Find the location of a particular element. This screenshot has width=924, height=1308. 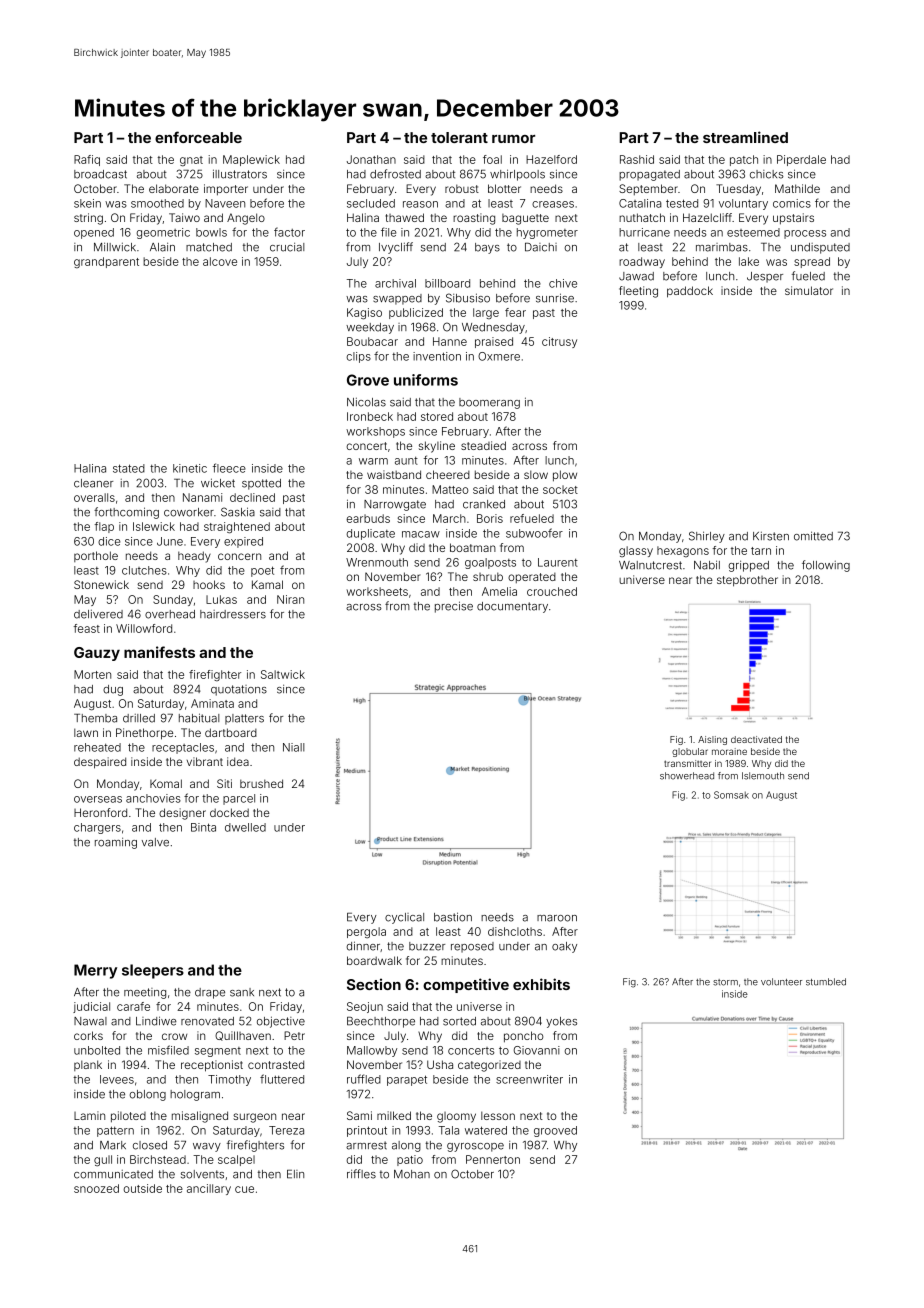

Wrenmouth is located at coordinates (377, 562).
